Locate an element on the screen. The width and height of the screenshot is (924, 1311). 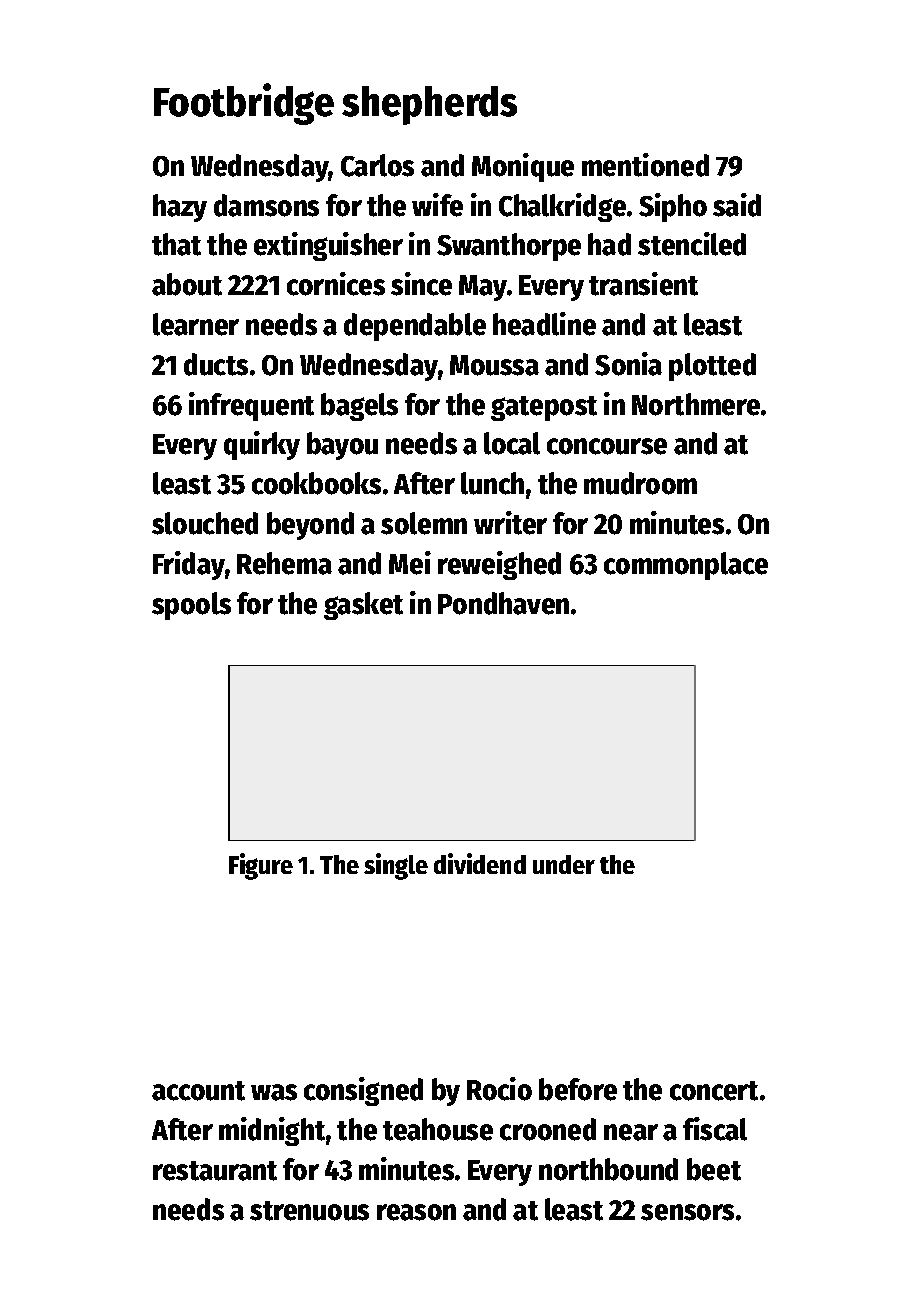
midnight is located at coordinates (272, 1131).
